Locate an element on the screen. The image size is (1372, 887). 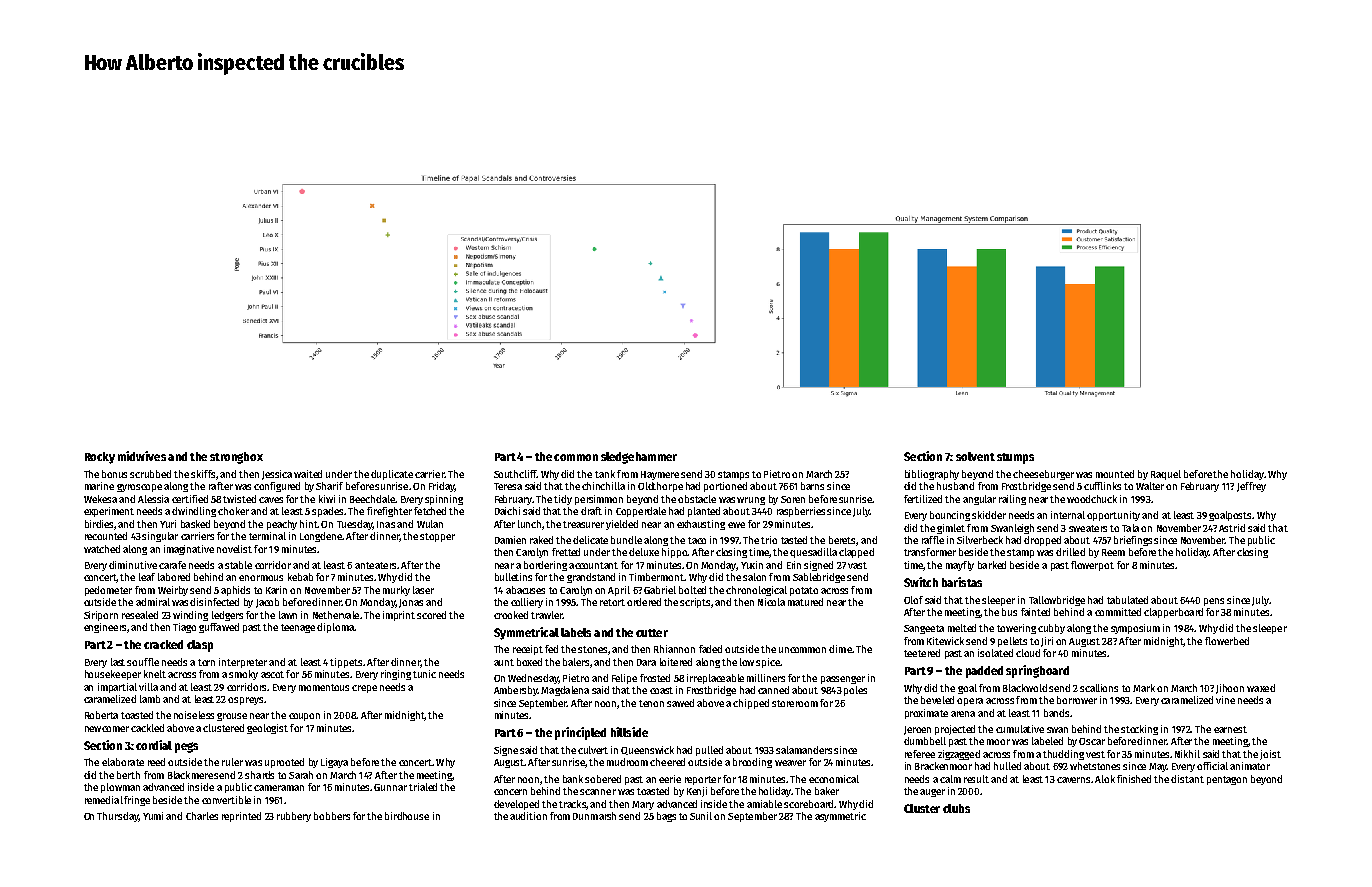
solvent is located at coordinates (975, 456).
